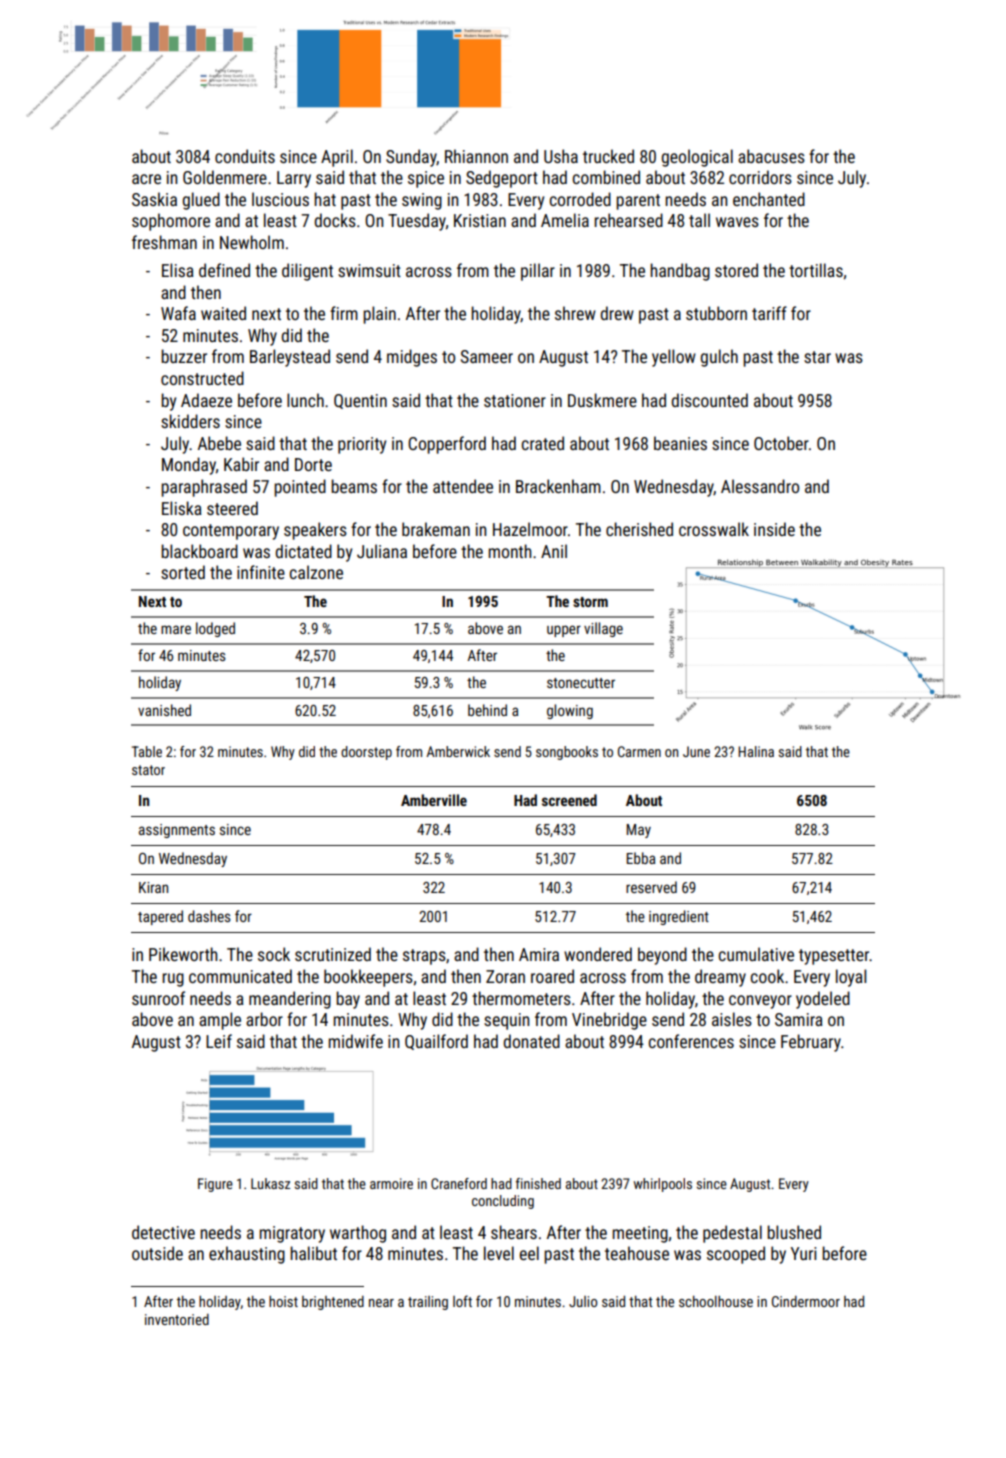 The width and height of the screenshot is (1006, 1458). What do you see at coordinates (271, 1183) in the screenshot?
I see `Lukasz` at bounding box center [271, 1183].
